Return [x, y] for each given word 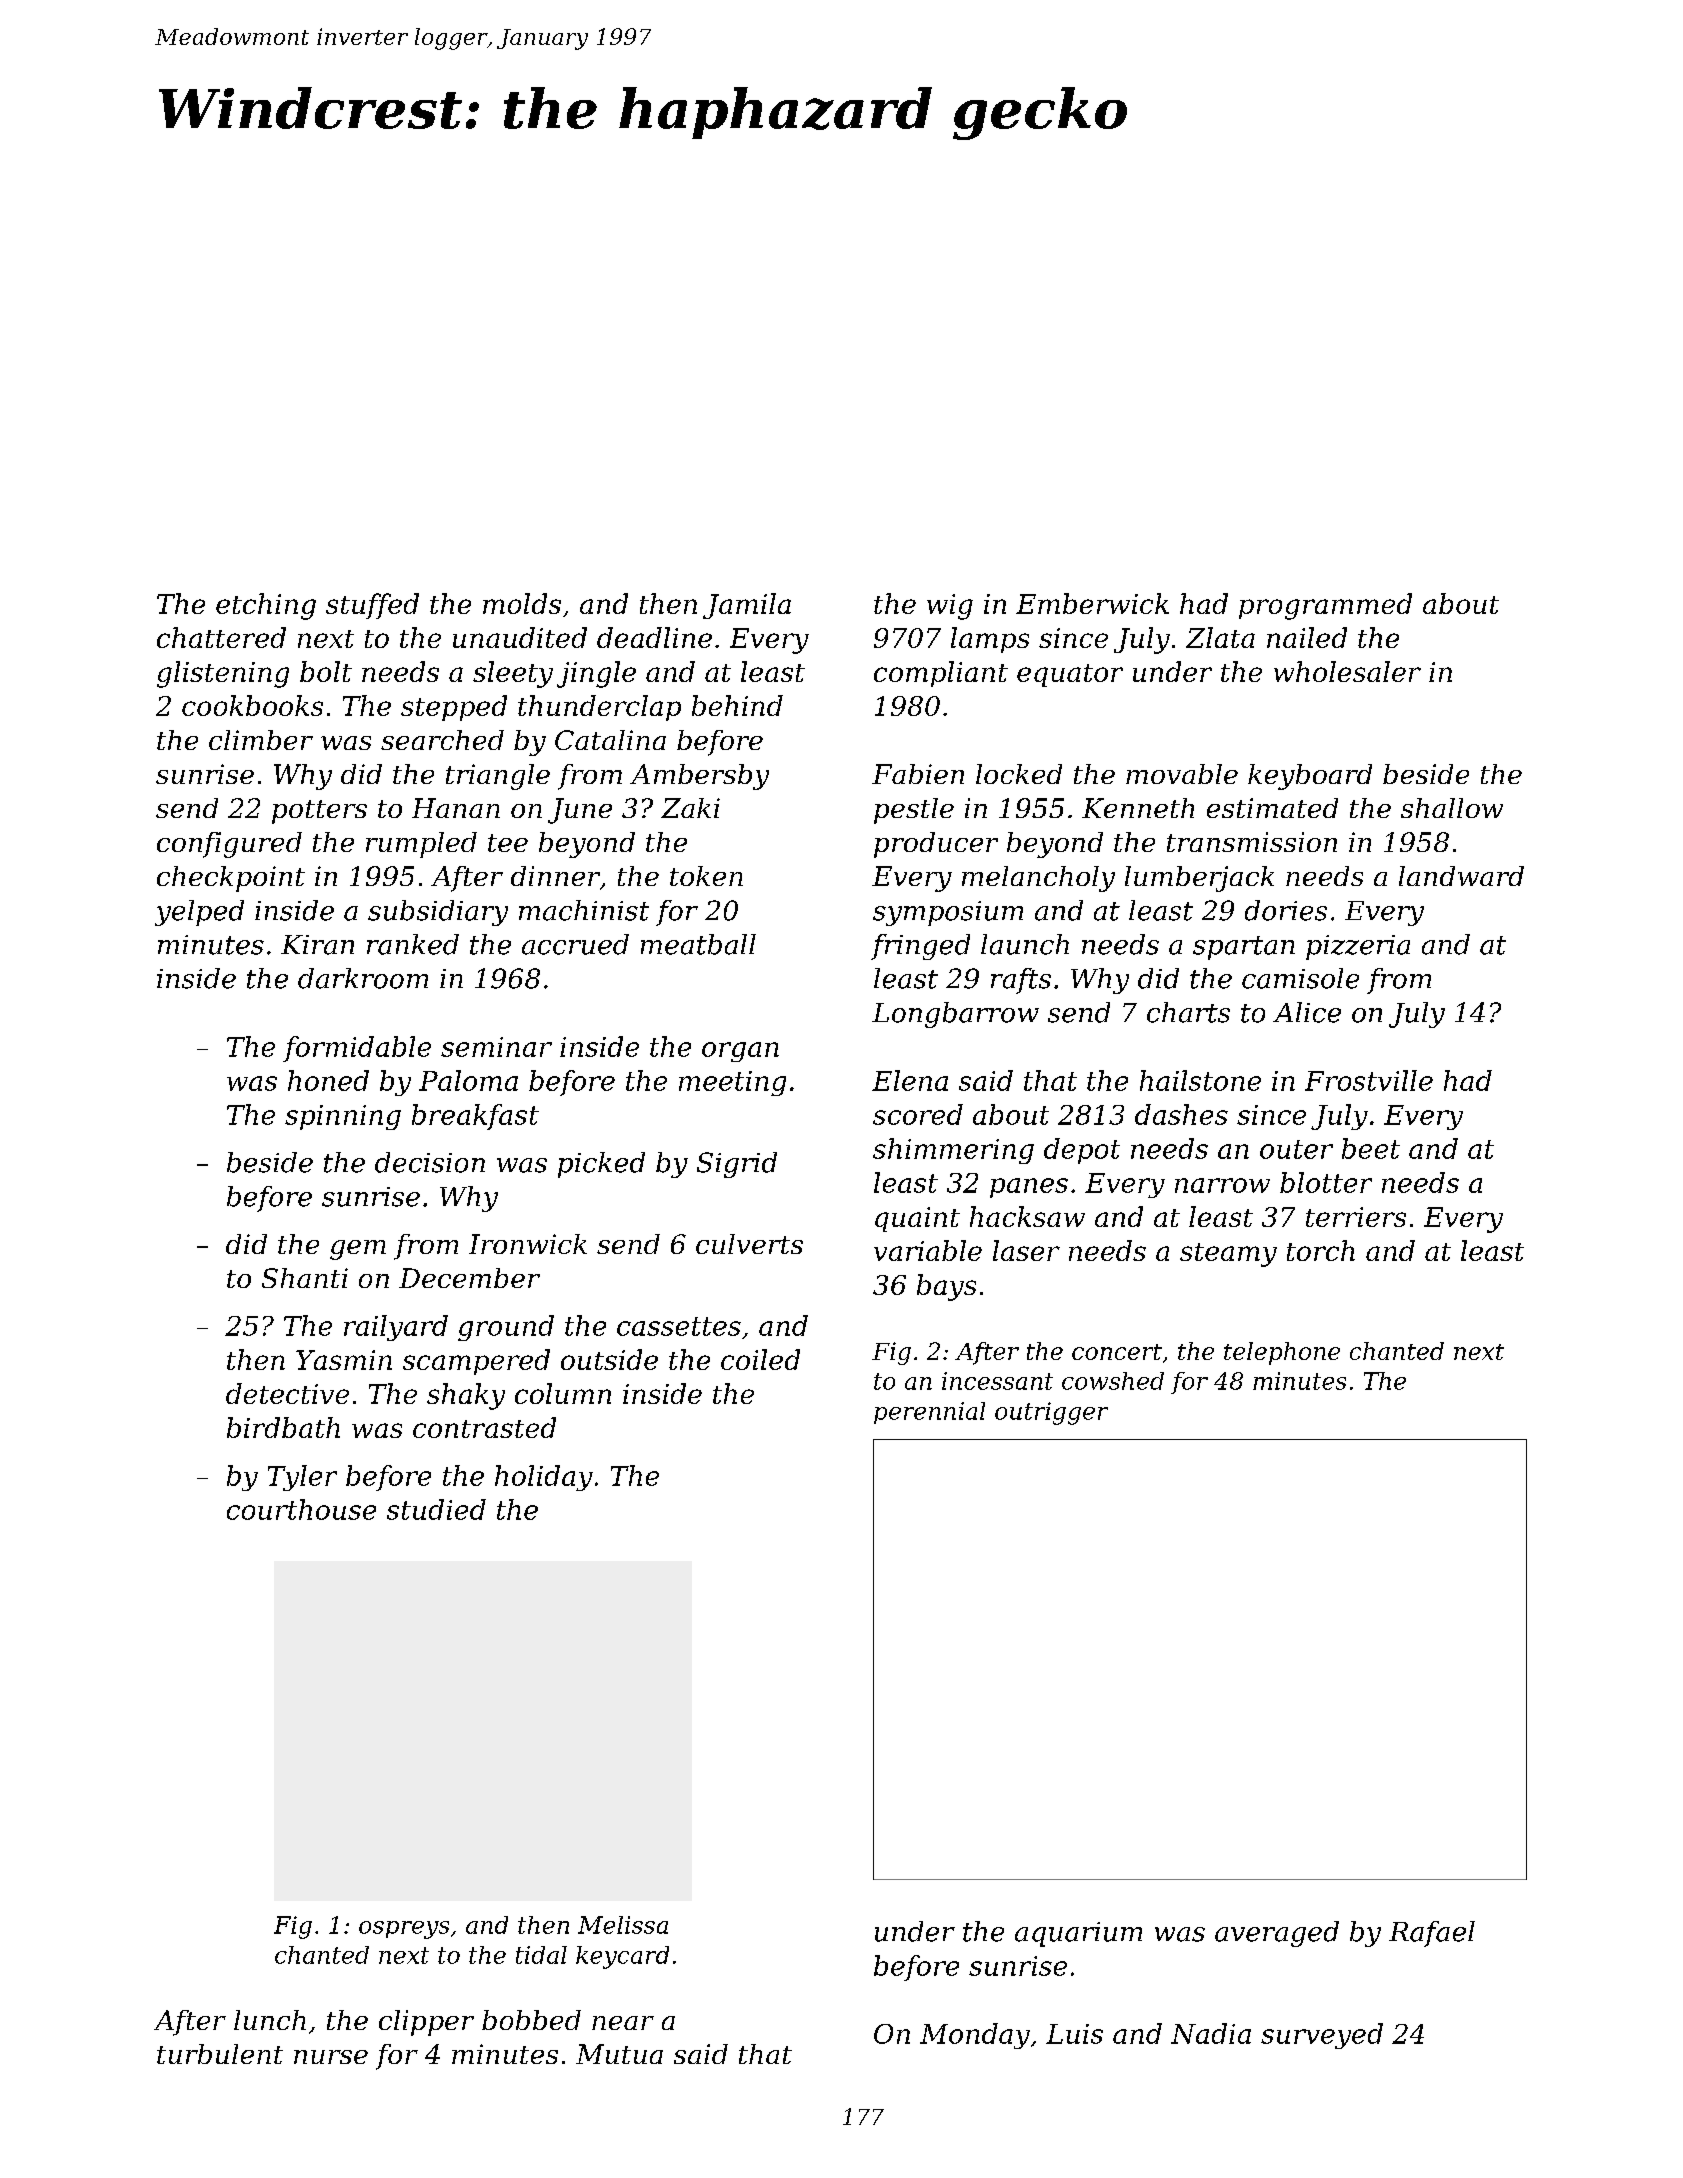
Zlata [1220, 637]
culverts [749, 1244]
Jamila [747, 606]
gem [358, 1250]
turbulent [220, 2054]
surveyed [1322, 2036]
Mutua [619, 2054]
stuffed [372, 606]
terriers [1356, 1217]
